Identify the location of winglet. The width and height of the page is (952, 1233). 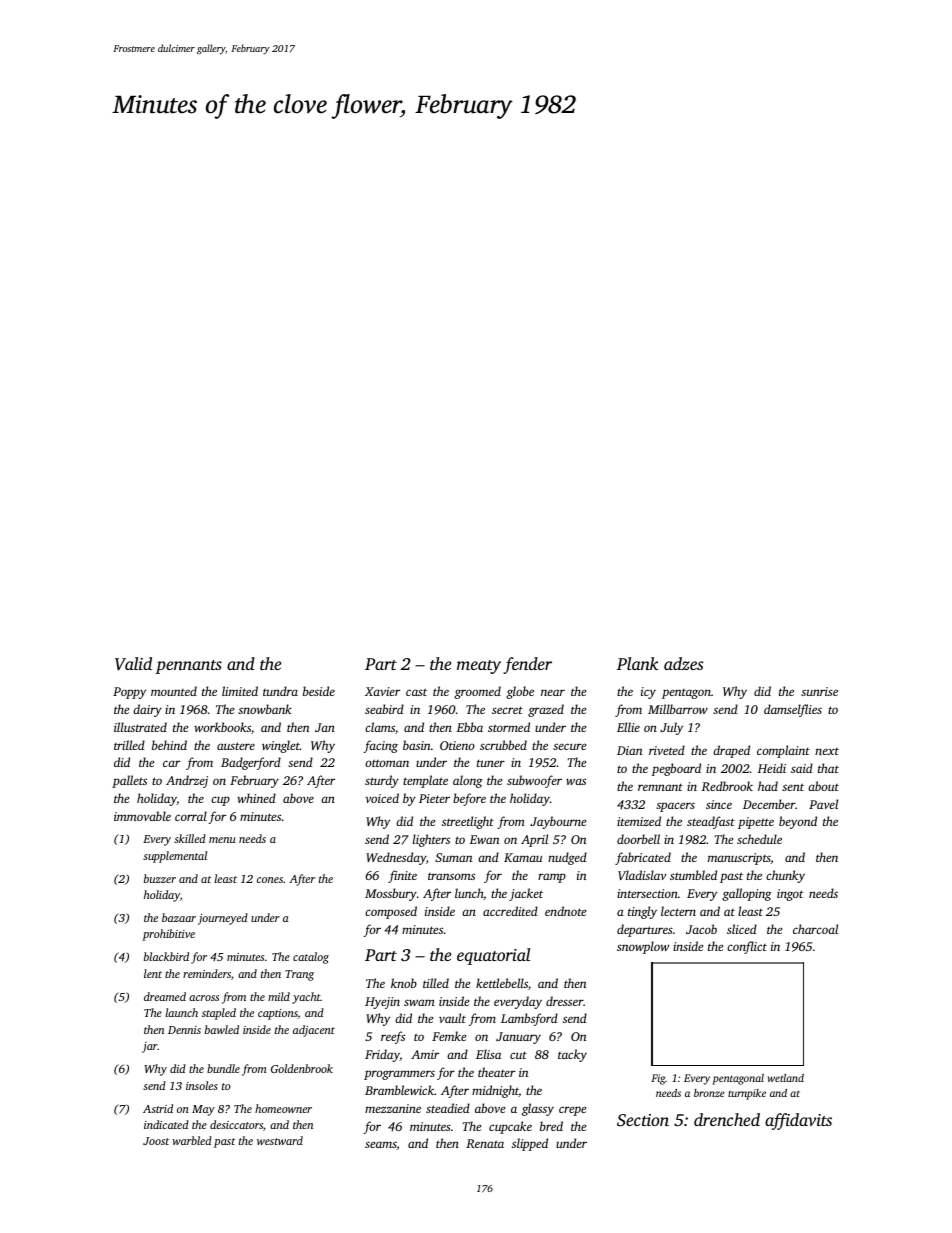
(281, 746).
